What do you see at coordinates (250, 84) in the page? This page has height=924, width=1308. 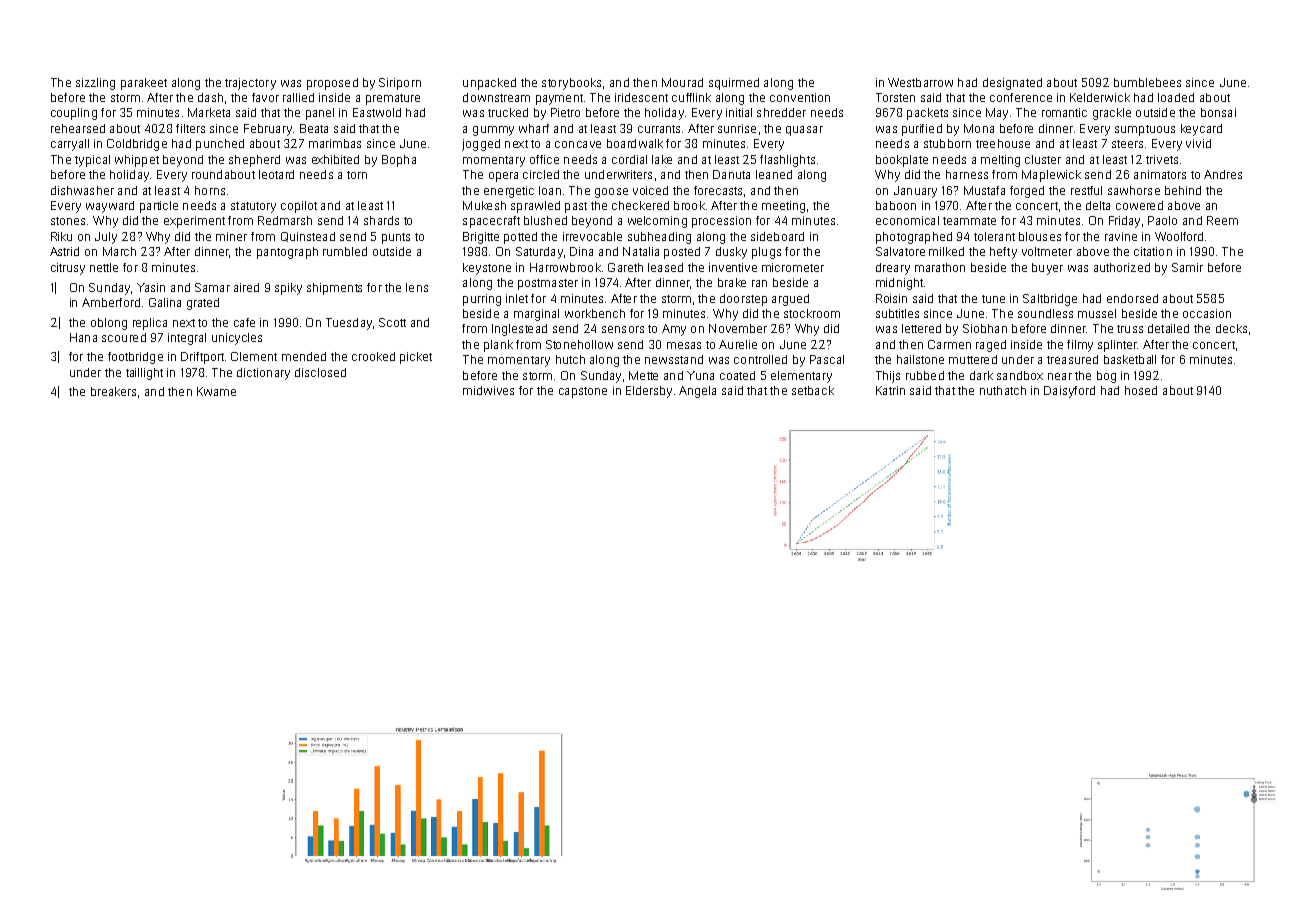 I see `trajectory` at bounding box center [250, 84].
